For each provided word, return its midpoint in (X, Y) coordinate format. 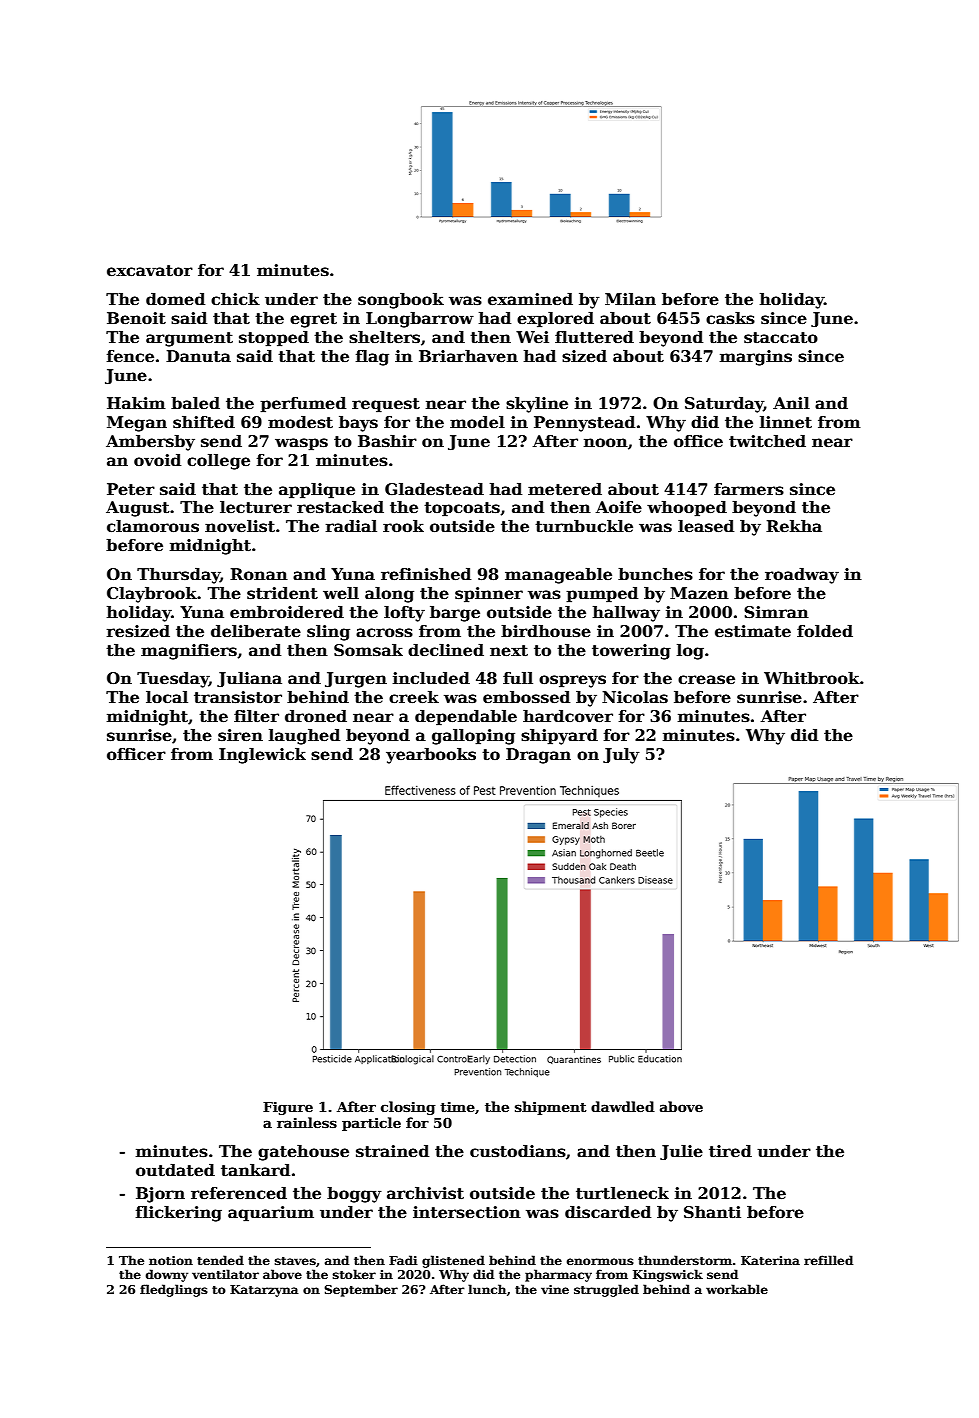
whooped (687, 509)
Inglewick (262, 756)
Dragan (538, 756)
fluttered (594, 337)
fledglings (174, 1290)
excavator (150, 271)
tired (730, 1151)
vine (555, 1289)
